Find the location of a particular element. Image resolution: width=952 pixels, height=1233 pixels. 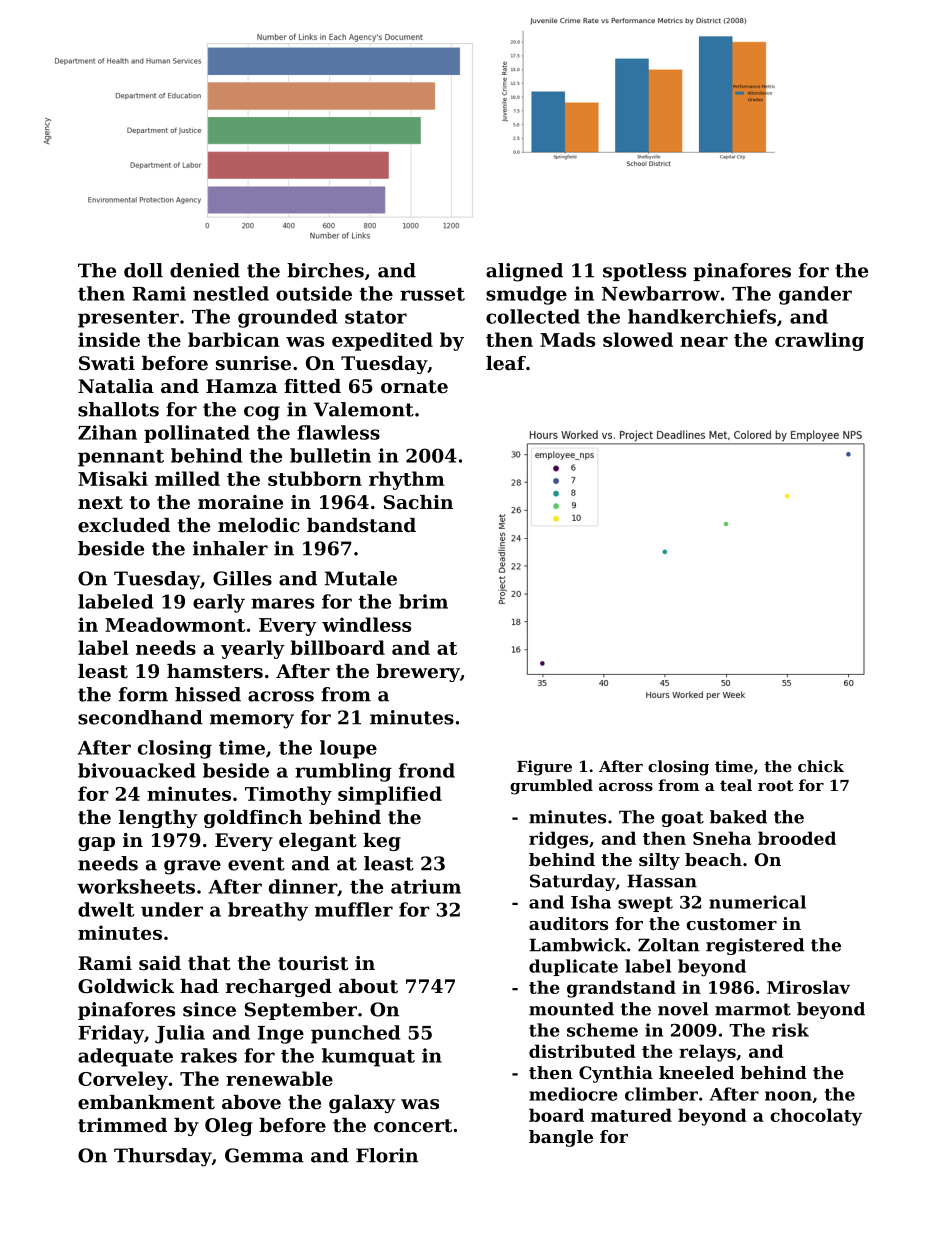

spotless is located at coordinates (644, 272).
